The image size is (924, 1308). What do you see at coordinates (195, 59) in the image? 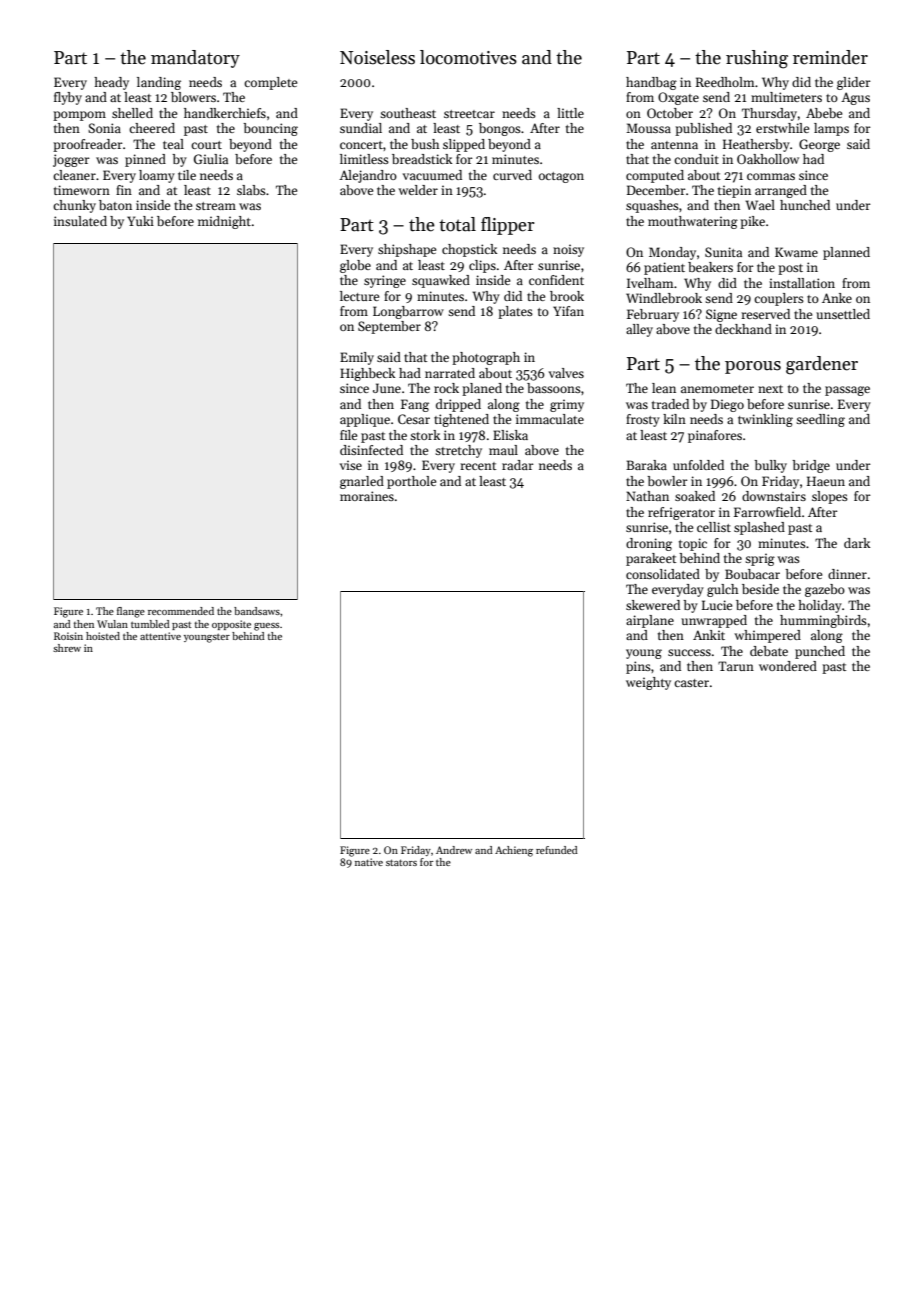
I see `mandatory` at bounding box center [195, 59].
